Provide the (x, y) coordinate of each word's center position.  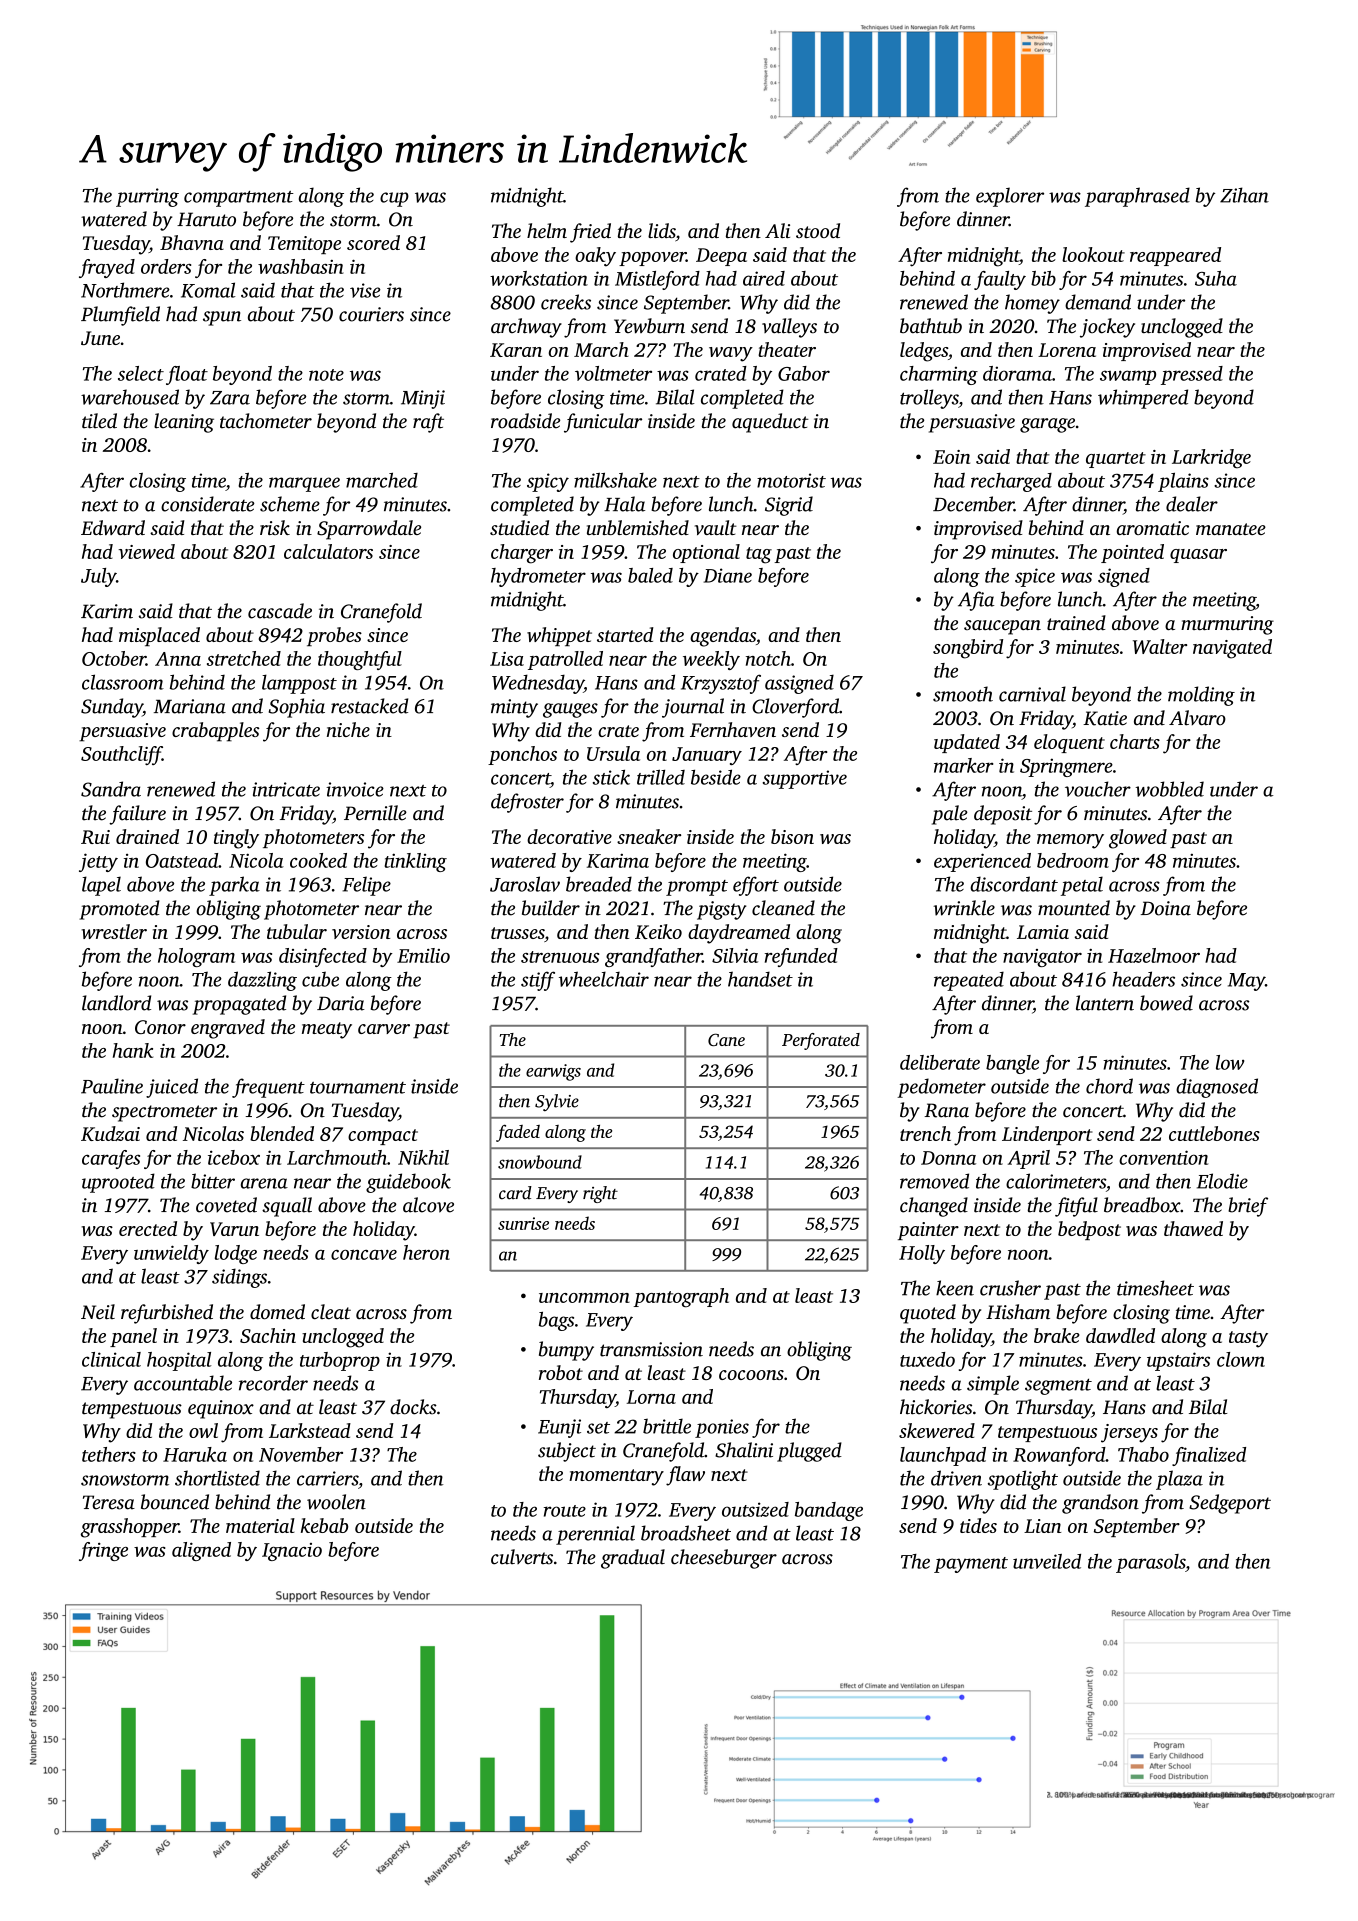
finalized (1209, 1456)
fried (590, 233)
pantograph (681, 1298)
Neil (98, 1312)
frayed (107, 268)
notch (768, 658)
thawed (1193, 1228)
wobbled (1169, 789)
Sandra (111, 789)
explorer (1010, 197)
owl (203, 1430)
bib (1043, 278)
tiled (99, 421)
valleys (789, 328)
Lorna (651, 1397)
